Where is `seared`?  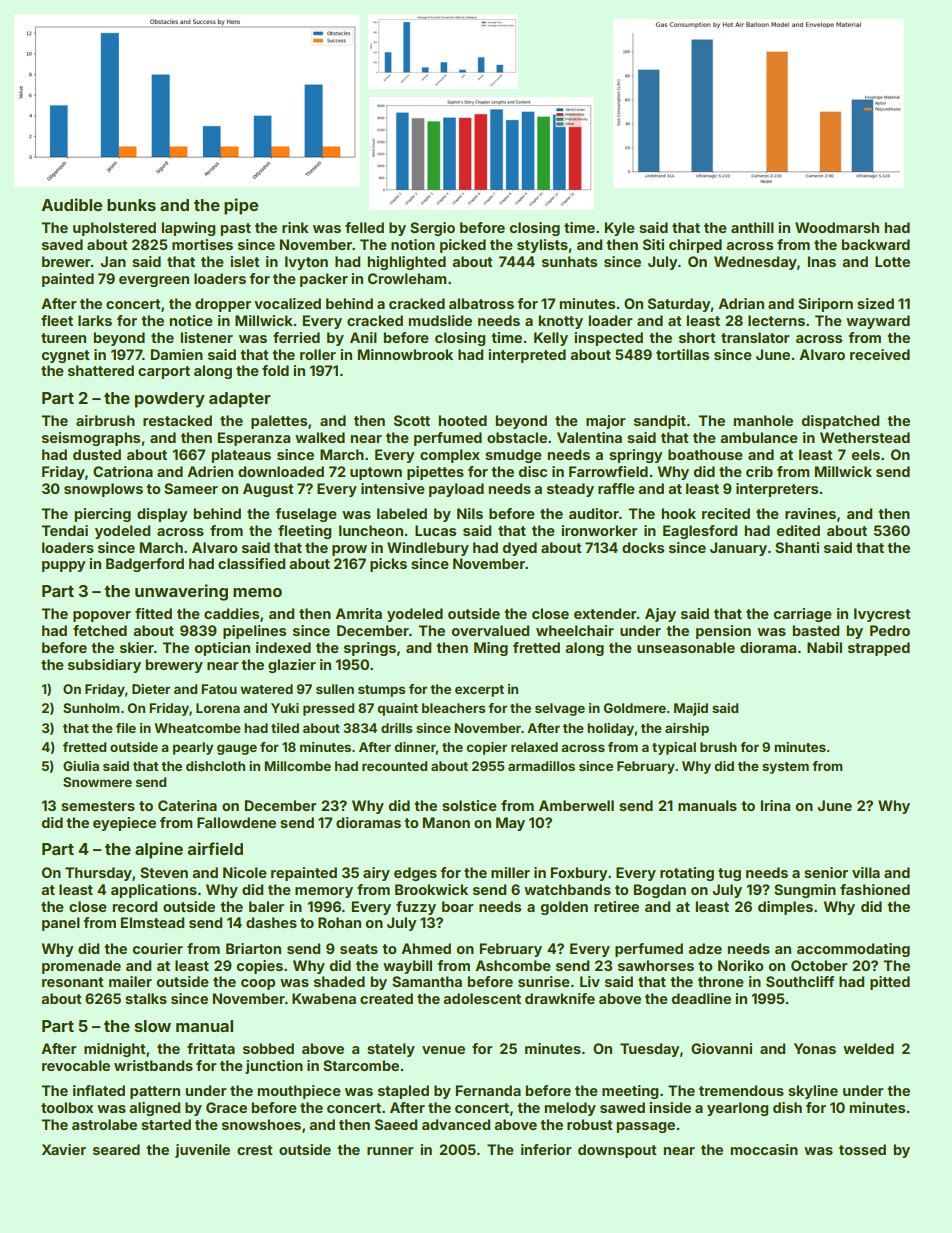 seared is located at coordinates (116, 1149).
